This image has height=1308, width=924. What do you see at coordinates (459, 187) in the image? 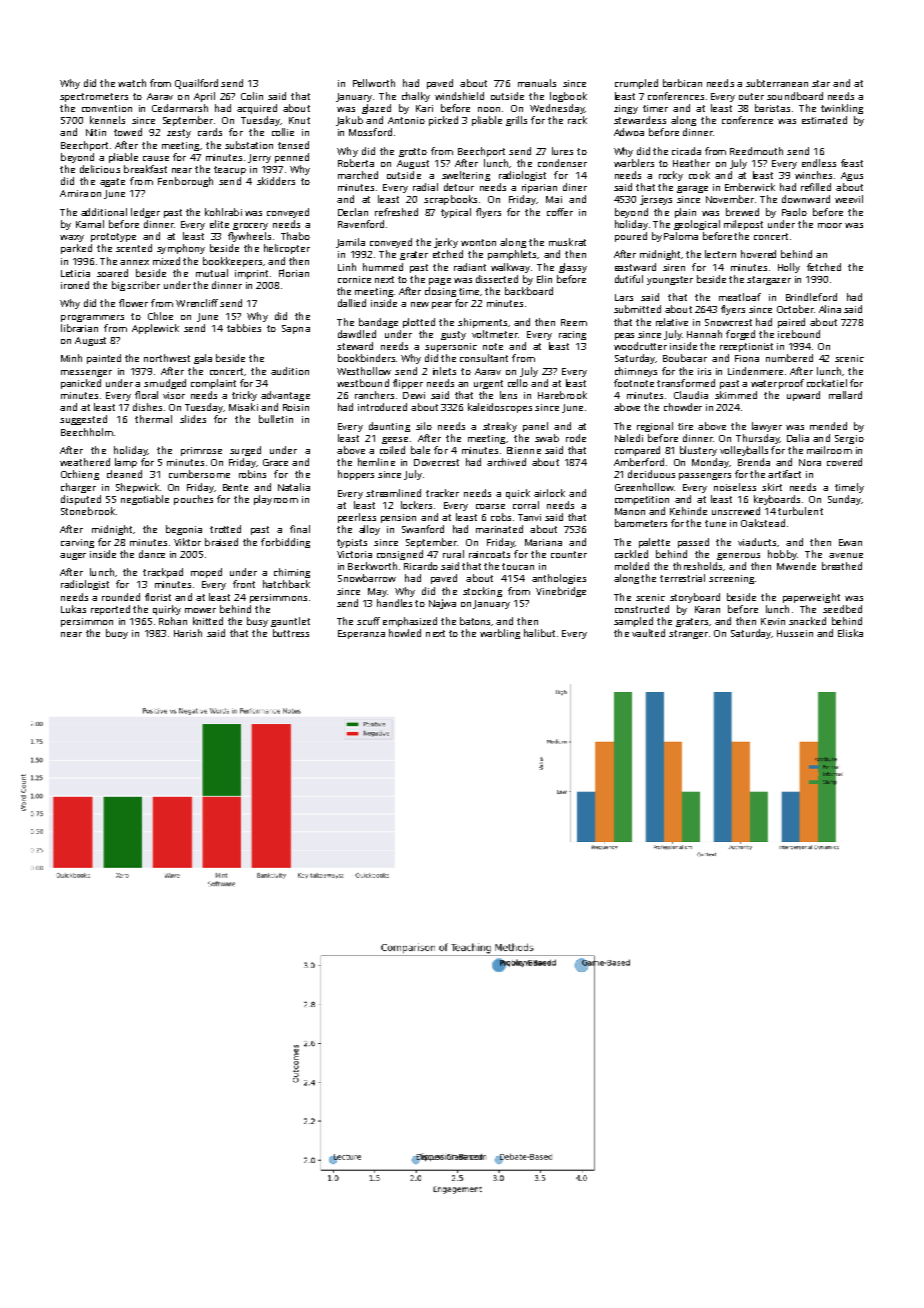
I see `detour` at bounding box center [459, 187].
